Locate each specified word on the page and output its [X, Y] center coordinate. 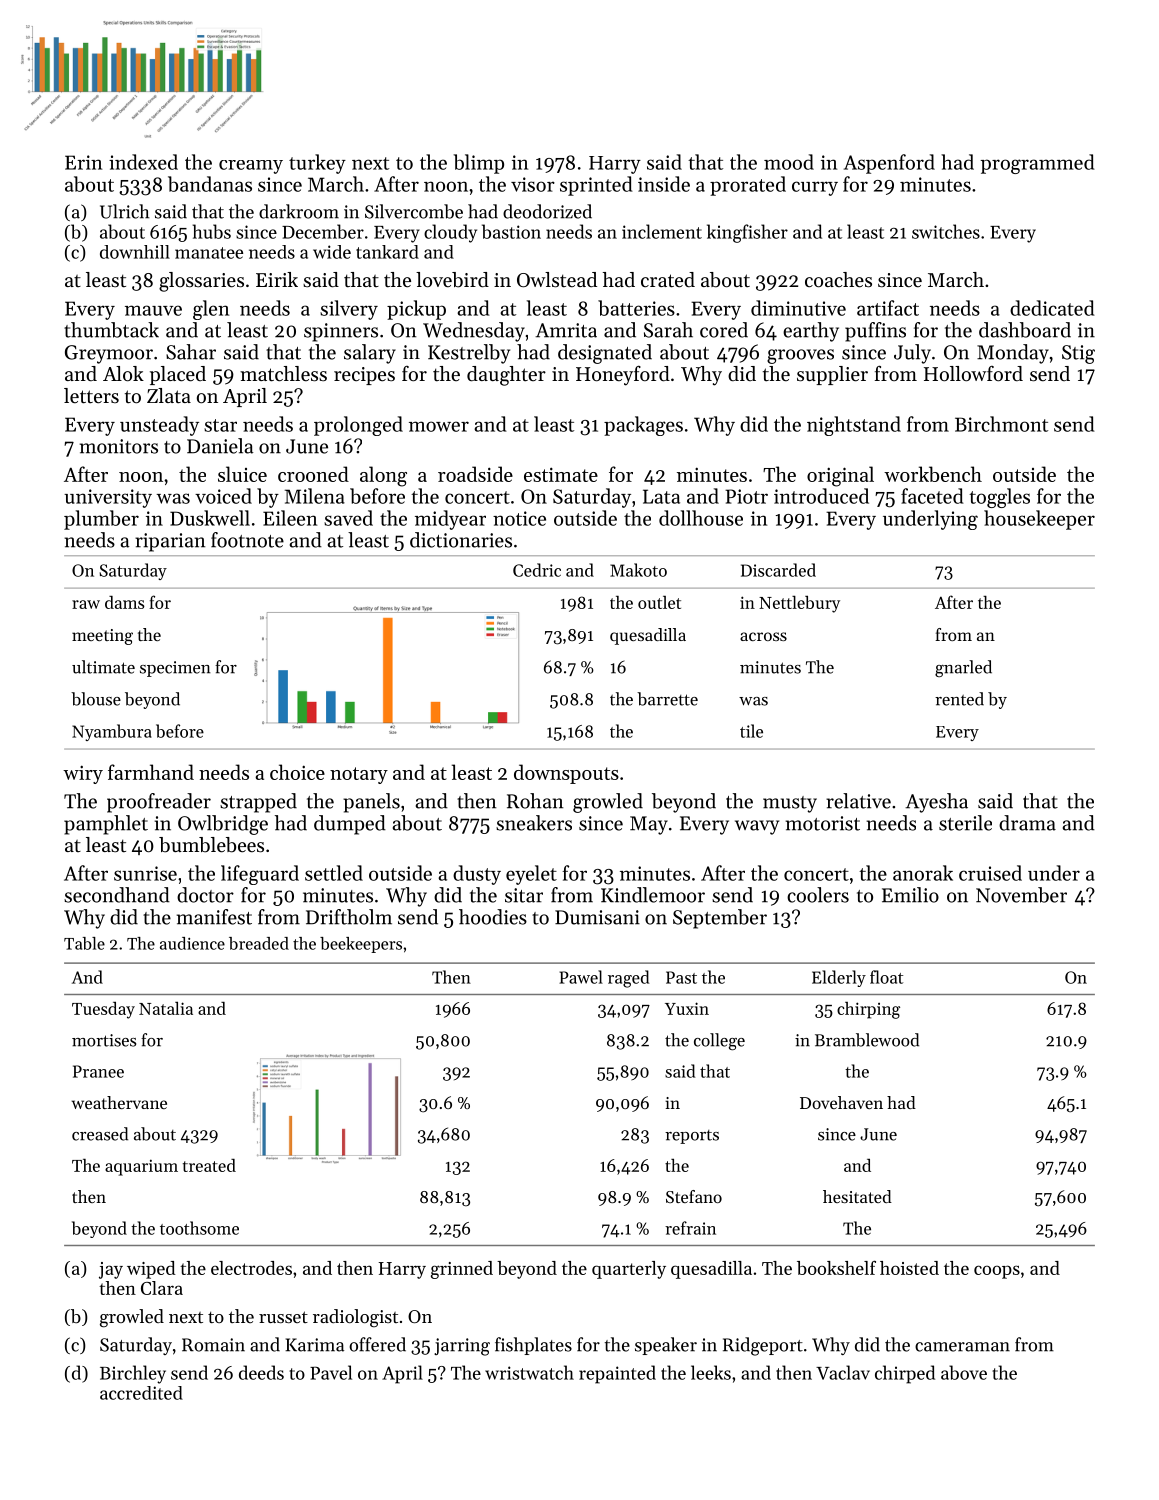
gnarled [963, 668]
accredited [141, 1393]
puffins [875, 332]
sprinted [596, 186]
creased [100, 1134]
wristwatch [529, 1372]
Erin [83, 162]
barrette [667, 699]
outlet [659, 602]
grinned [462, 1270]
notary [359, 775]
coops [997, 1272]
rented [959, 699]
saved [348, 518]
